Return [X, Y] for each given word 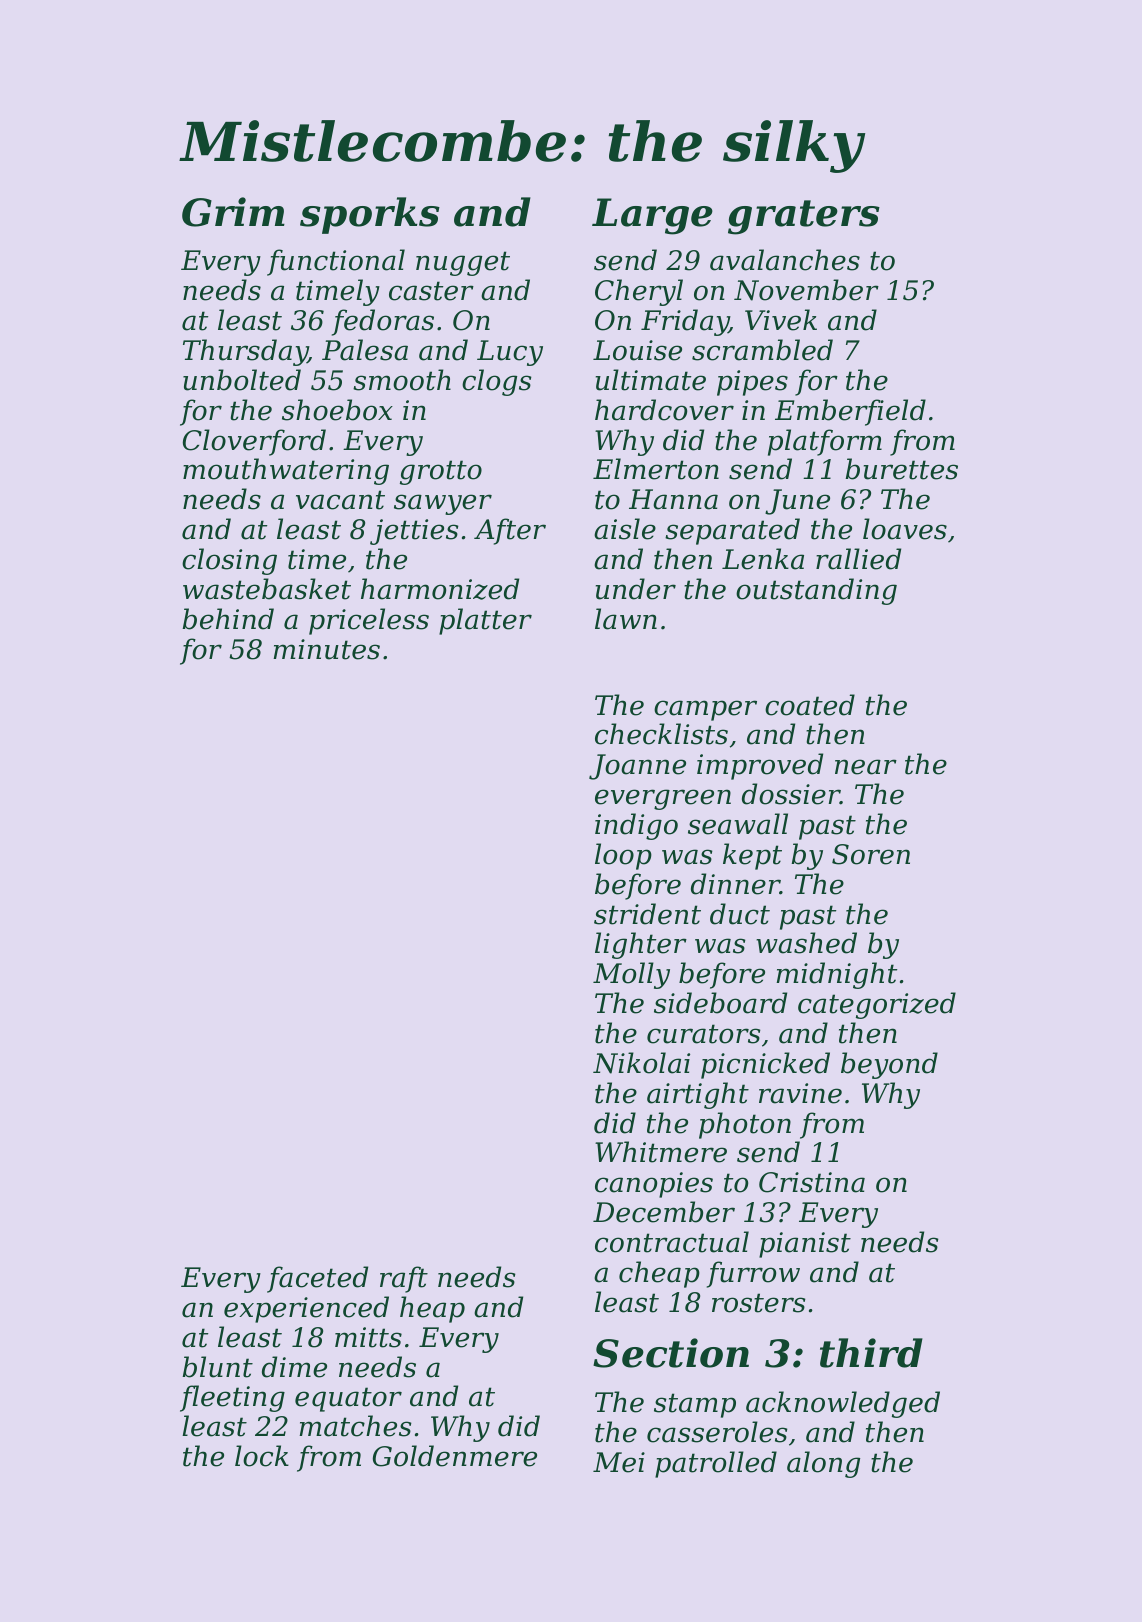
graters [804, 217]
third [871, 1353]
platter [485, 621]
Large [652, 216]
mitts [368, 1337]
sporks [370, 215]
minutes [326, 649]
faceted [317, 1279]
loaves [905, 529]
